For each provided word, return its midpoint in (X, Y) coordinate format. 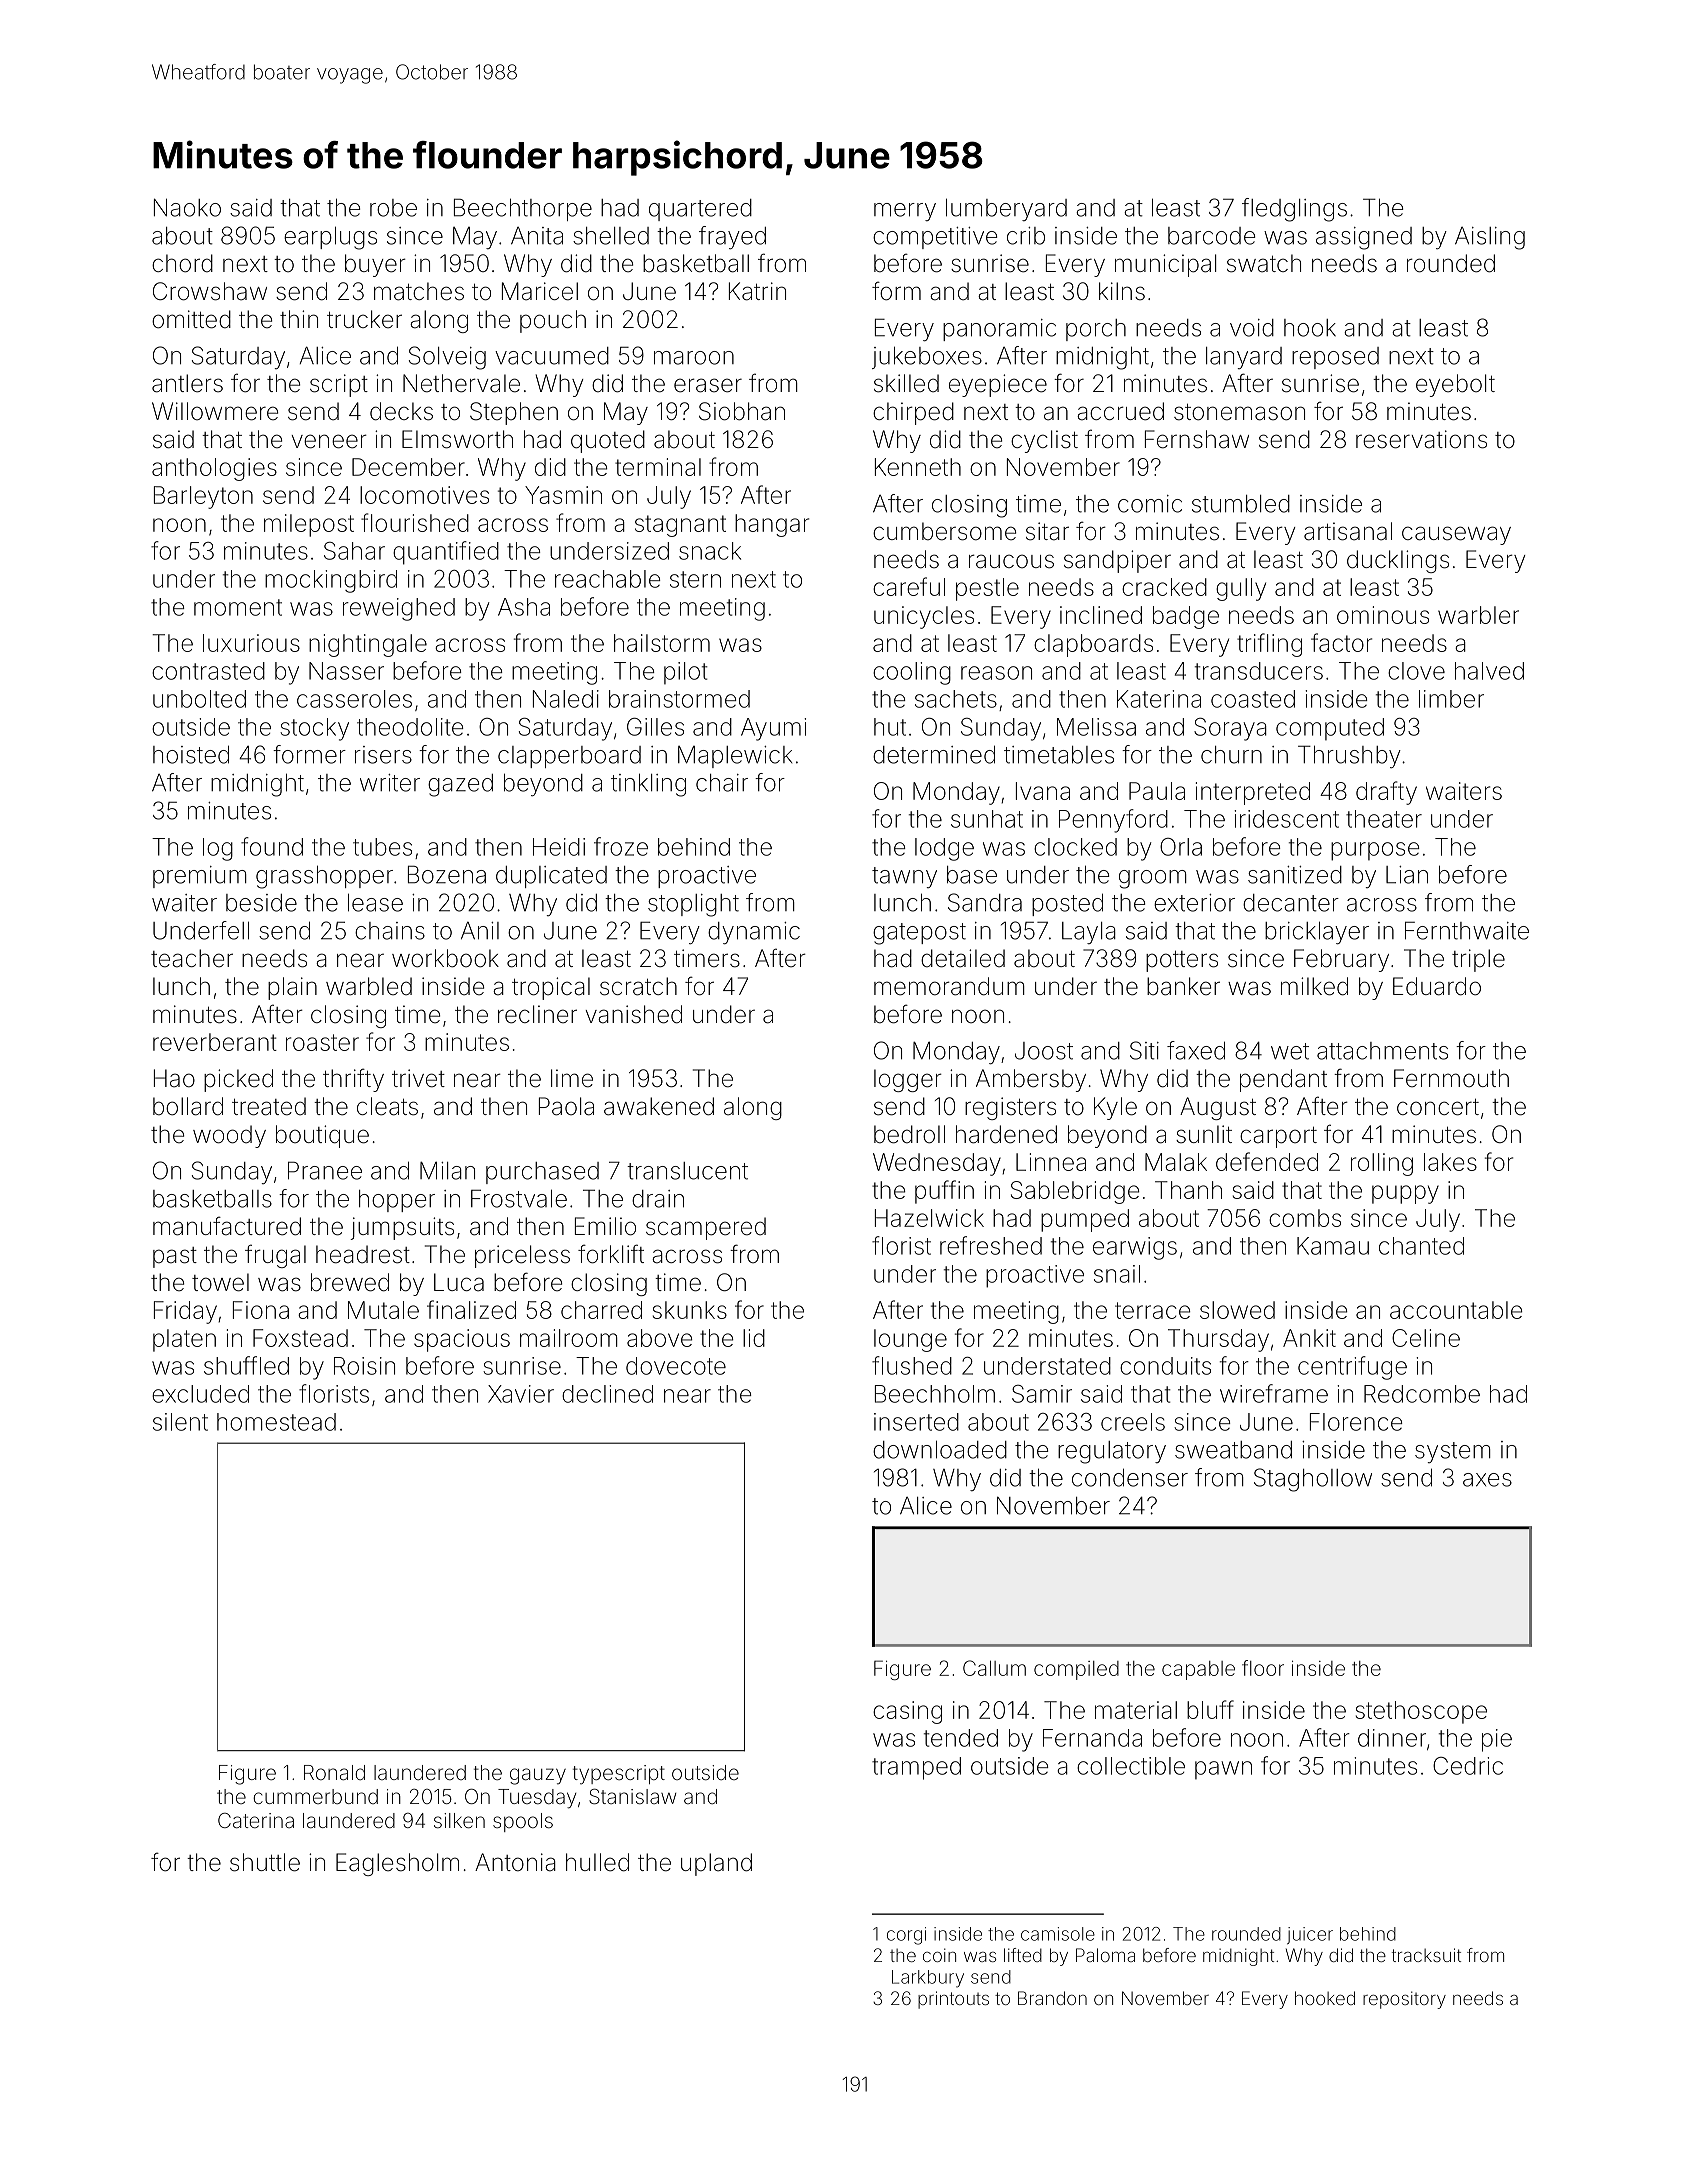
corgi (906, 1936)
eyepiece (998, 385)
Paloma (1105, 1955)
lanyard (1244, 358)
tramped (916, 1768)
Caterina (256, 1820)
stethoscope (1421, 1712)
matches (419, 291)
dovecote (676, 1366)
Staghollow (1313, 1480)
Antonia (515, 1862)
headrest (363, 1254)
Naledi (566, 699)
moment (238, 607)
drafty (1386, 793)
